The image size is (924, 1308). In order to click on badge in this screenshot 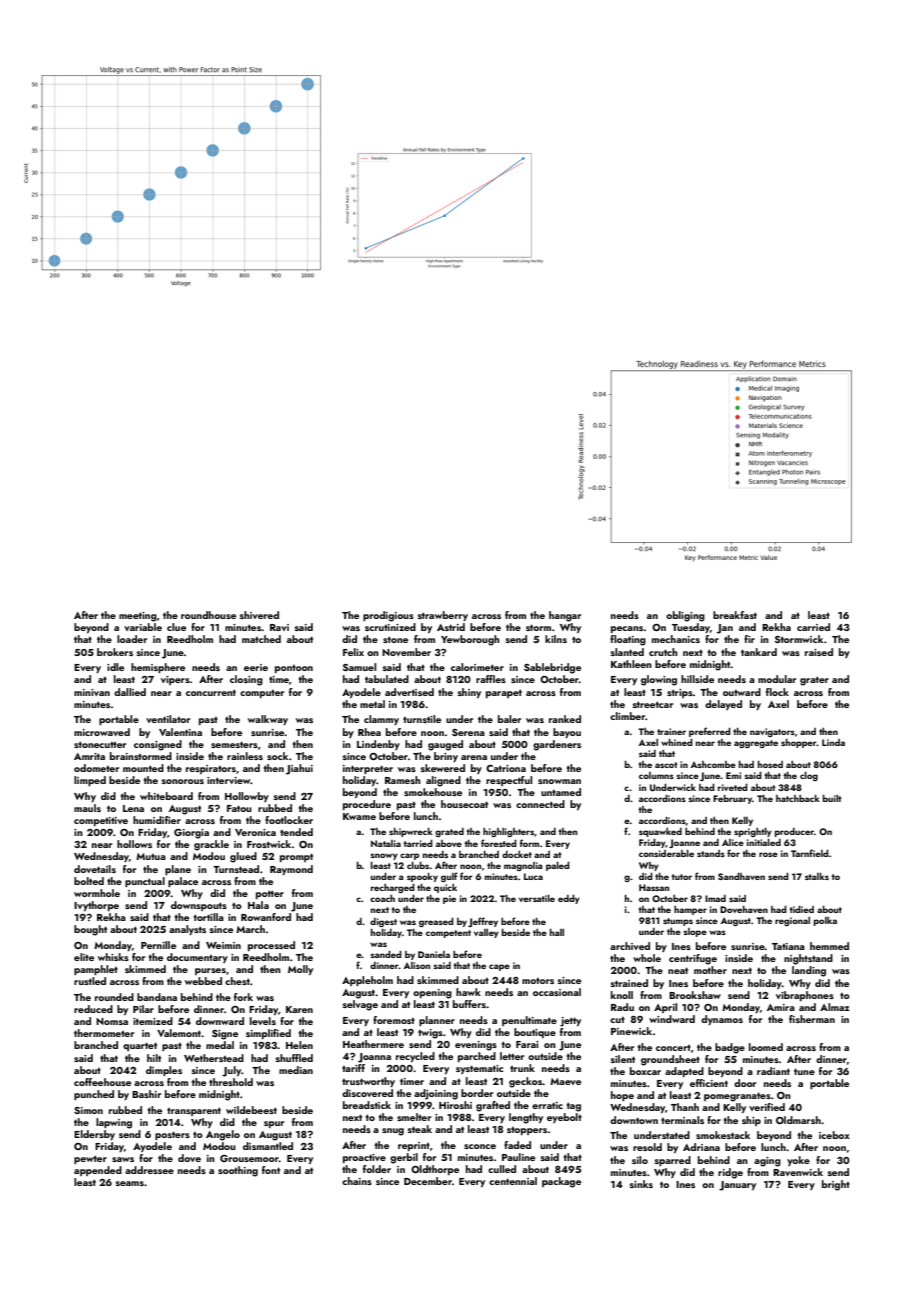, I will do `click(730, 1048)`.
